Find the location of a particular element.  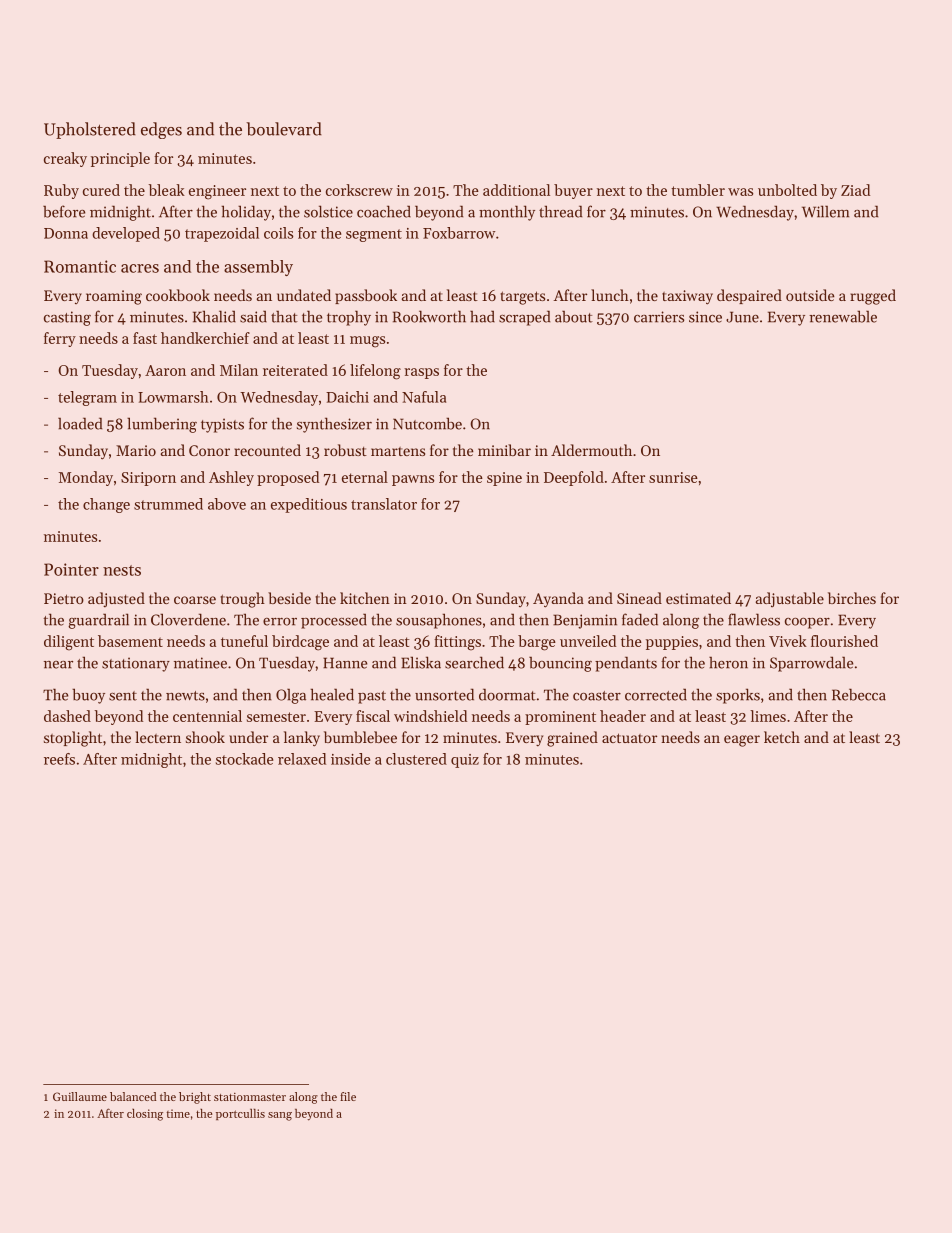

stockade is located at coordinates (244, 759).
